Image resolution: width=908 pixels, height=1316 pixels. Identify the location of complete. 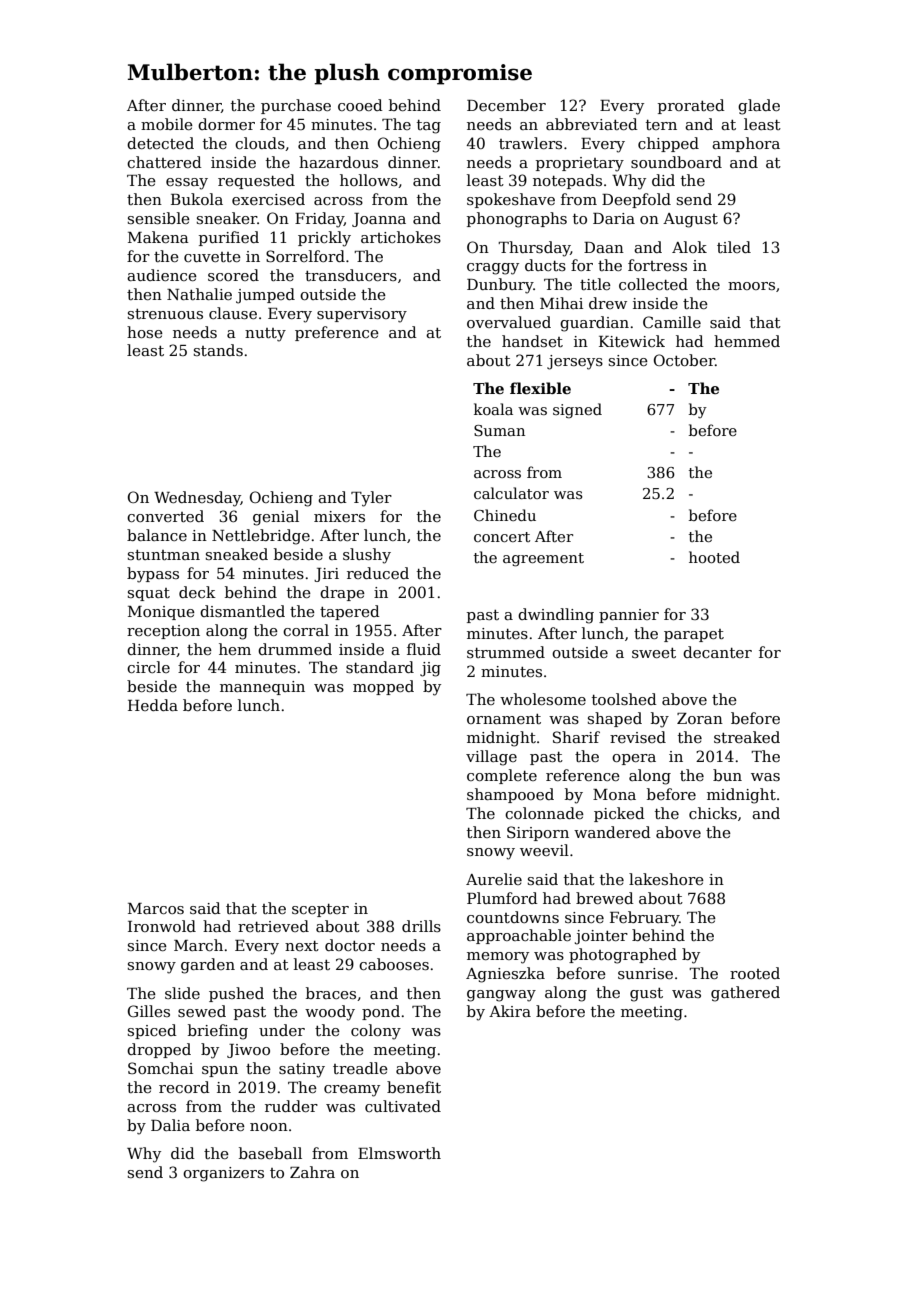
(502, 776).
